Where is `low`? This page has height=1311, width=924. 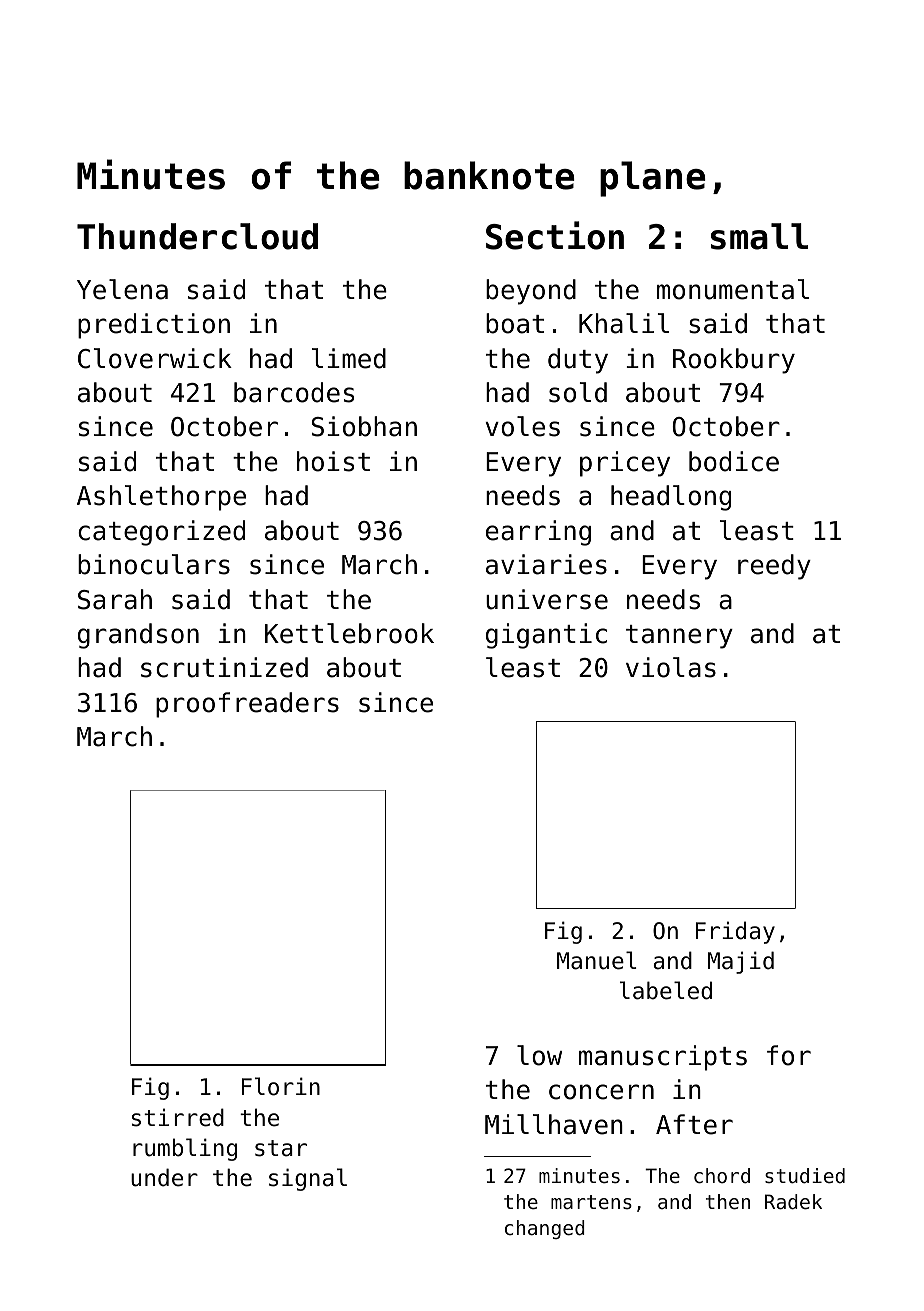 low is located at coordinates (539, 1055).
